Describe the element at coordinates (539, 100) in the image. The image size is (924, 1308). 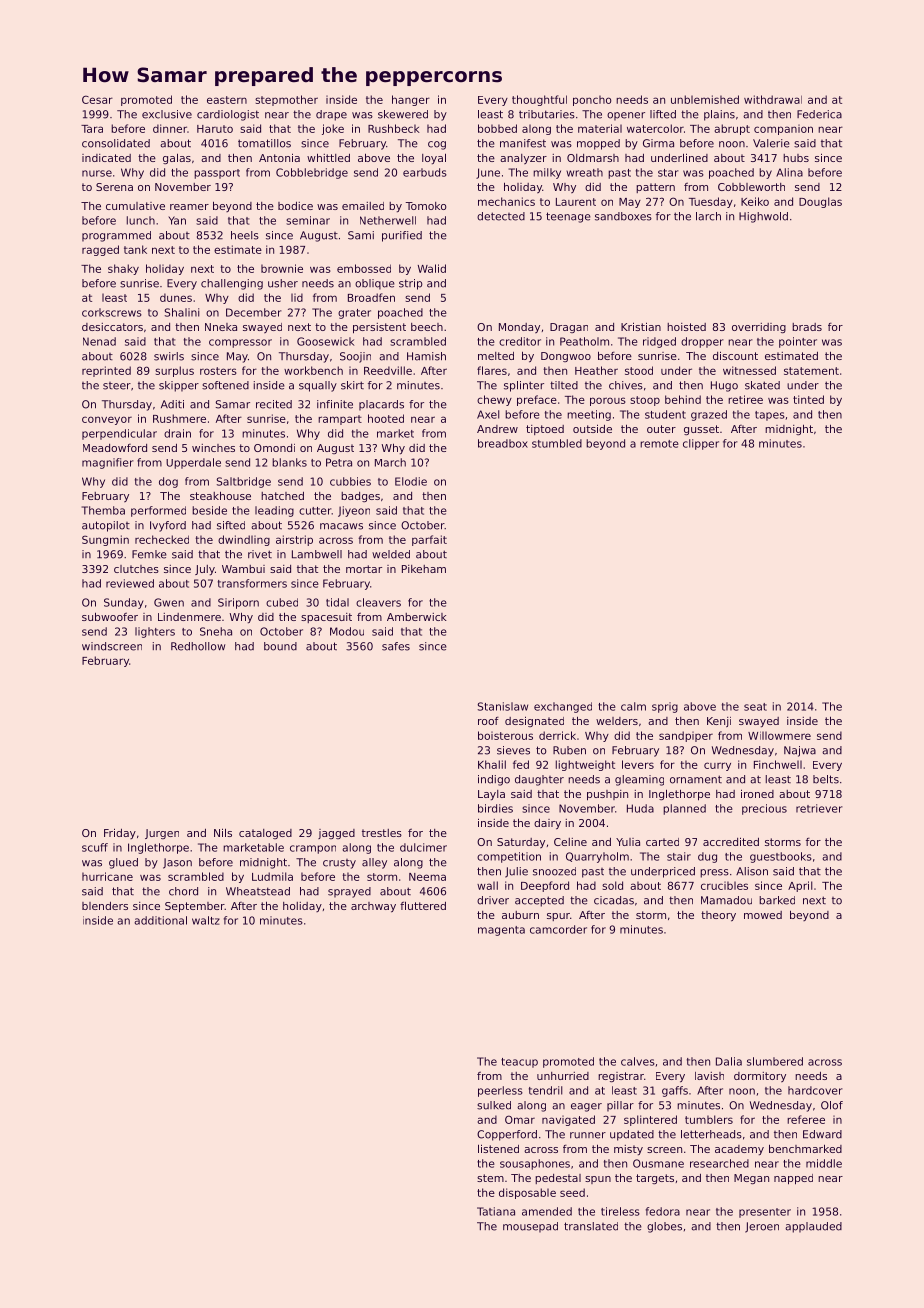
I see `thoughtful` at that location.
